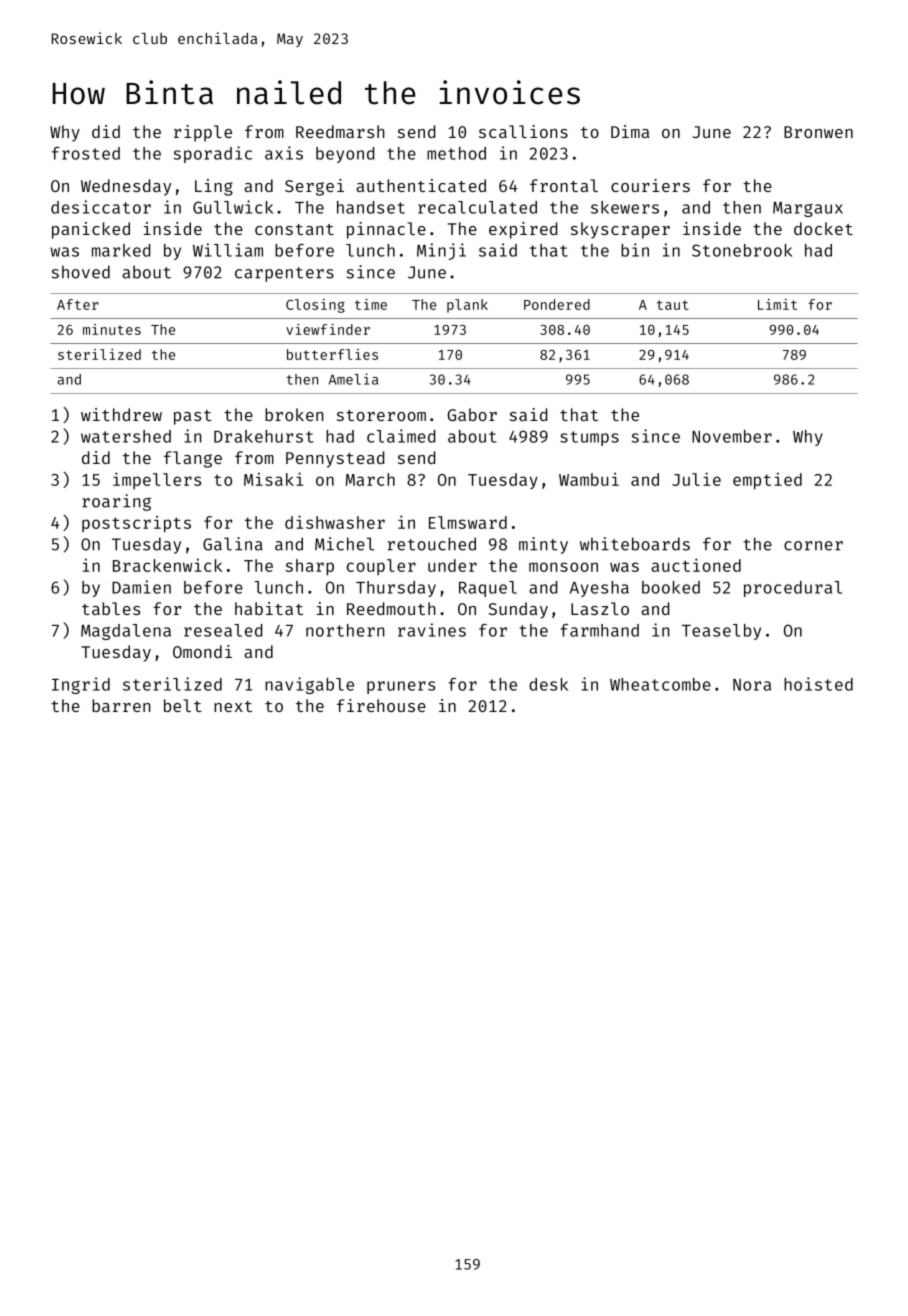  I want to click on scallions, so click(523, 131).
